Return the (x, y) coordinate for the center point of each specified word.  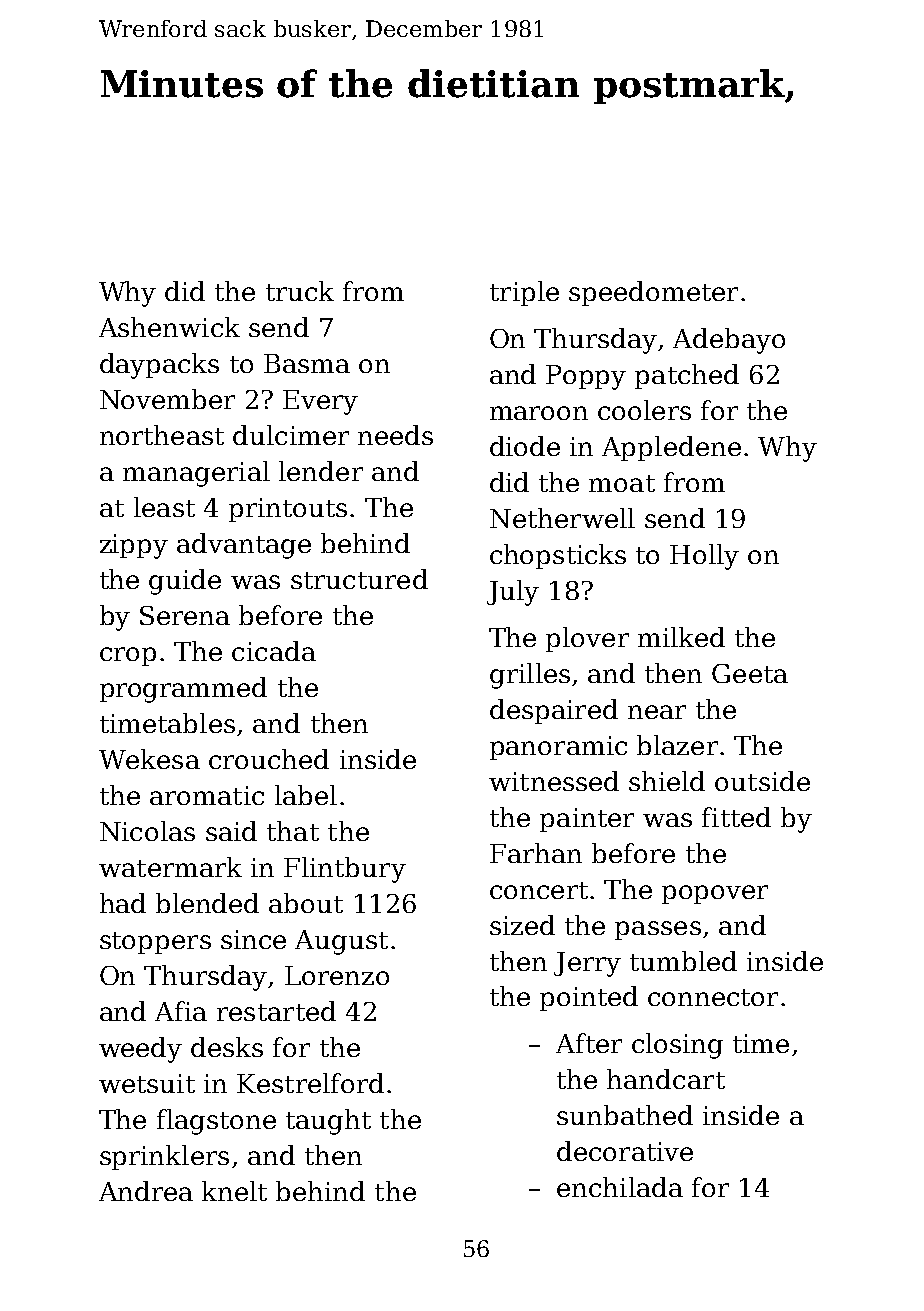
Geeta (750, 673)
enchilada (620, 1187)
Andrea (146, 1191)
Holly (704, 557)
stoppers (155, 943)
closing (677, 1046)
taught (328, 1122)
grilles (530, 676)
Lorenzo (337, 975)
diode (525, 446)
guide (185, 582)
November (167, 399)
